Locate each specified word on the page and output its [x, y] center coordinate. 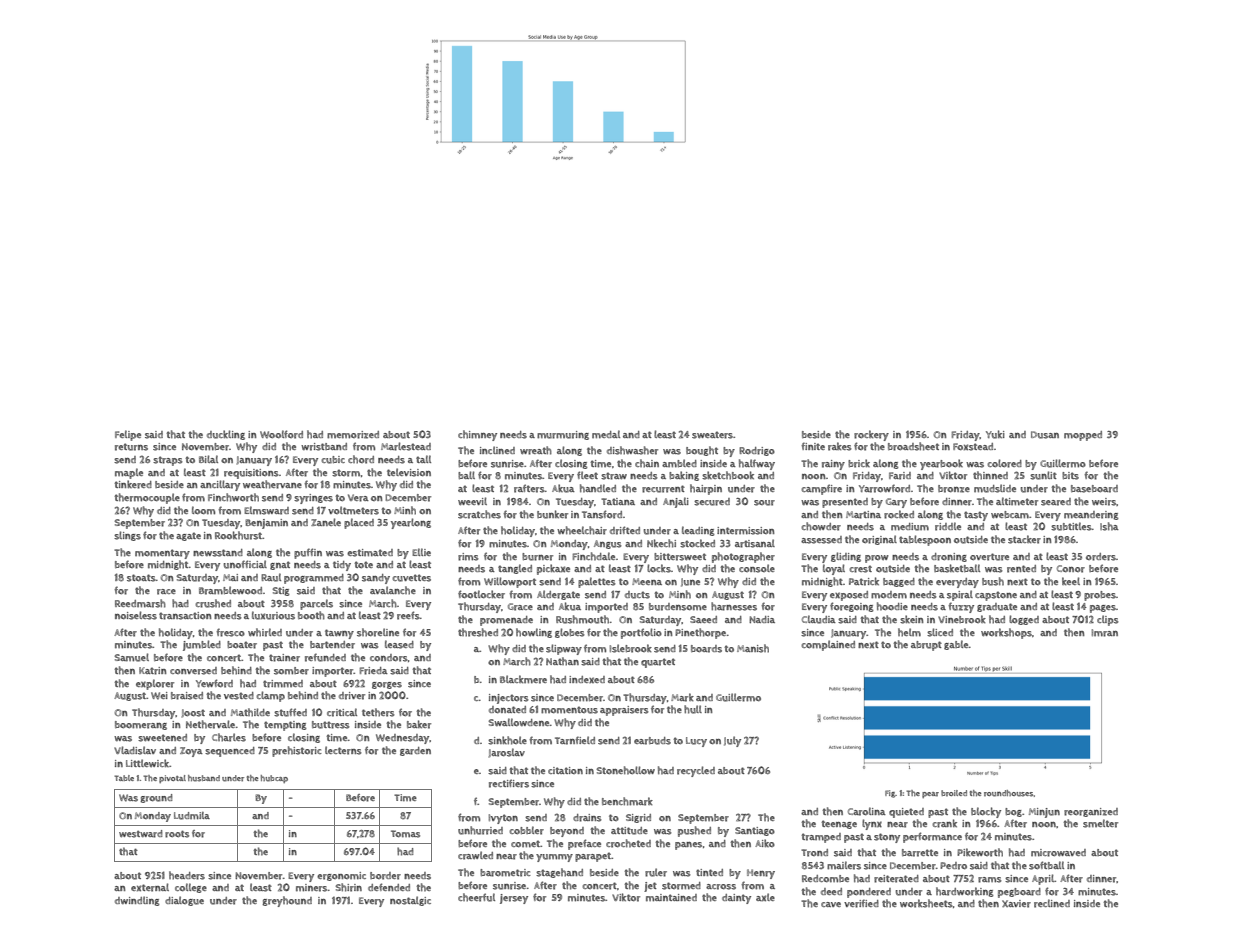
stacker [1024, 539]
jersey [514, 899]
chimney [477, 435]
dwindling [137, 901]
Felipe [128, 435]
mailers [844, 865]
